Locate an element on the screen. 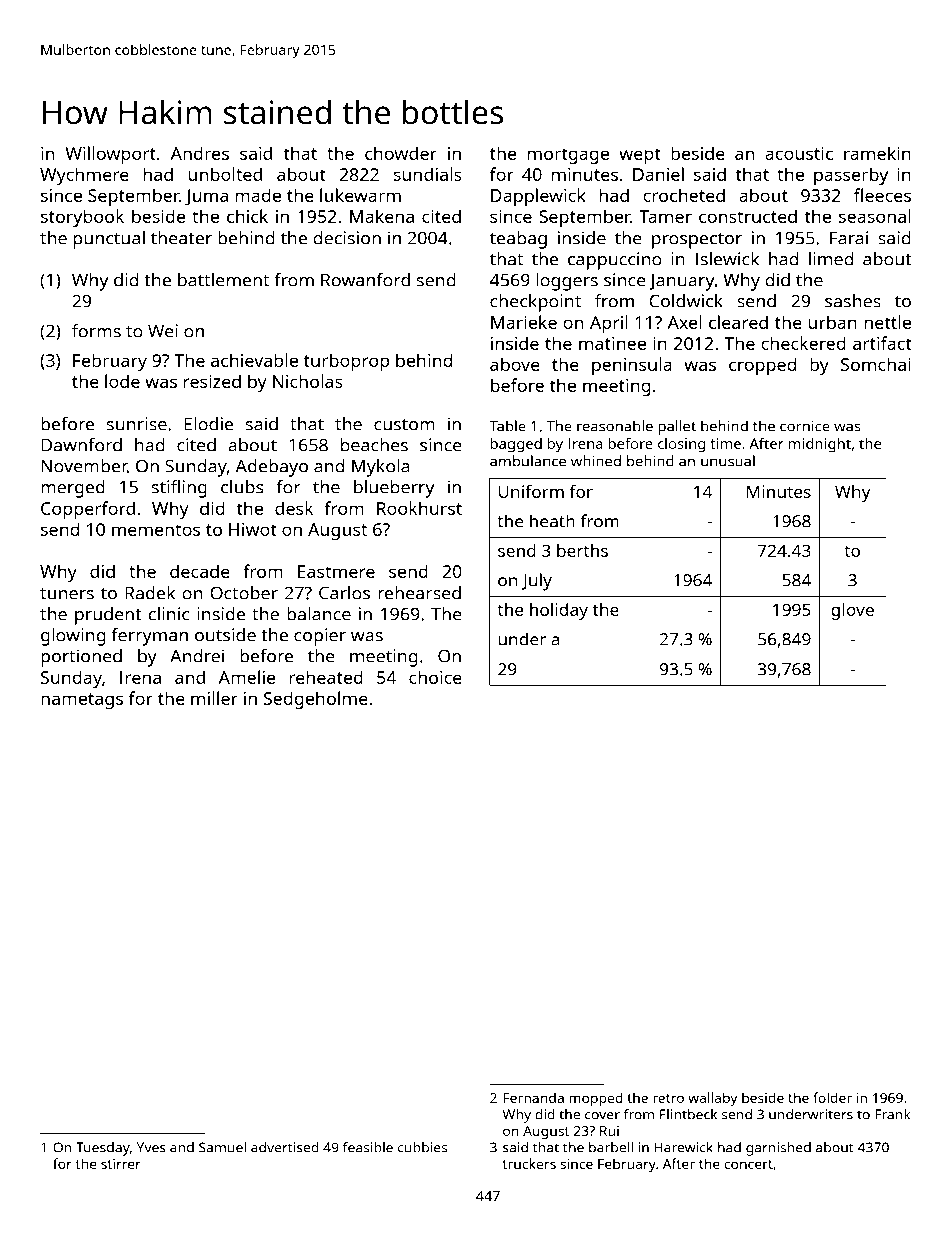 This screenshot has width=952, height=1233. chowder is located at coordinates (401, 153).
